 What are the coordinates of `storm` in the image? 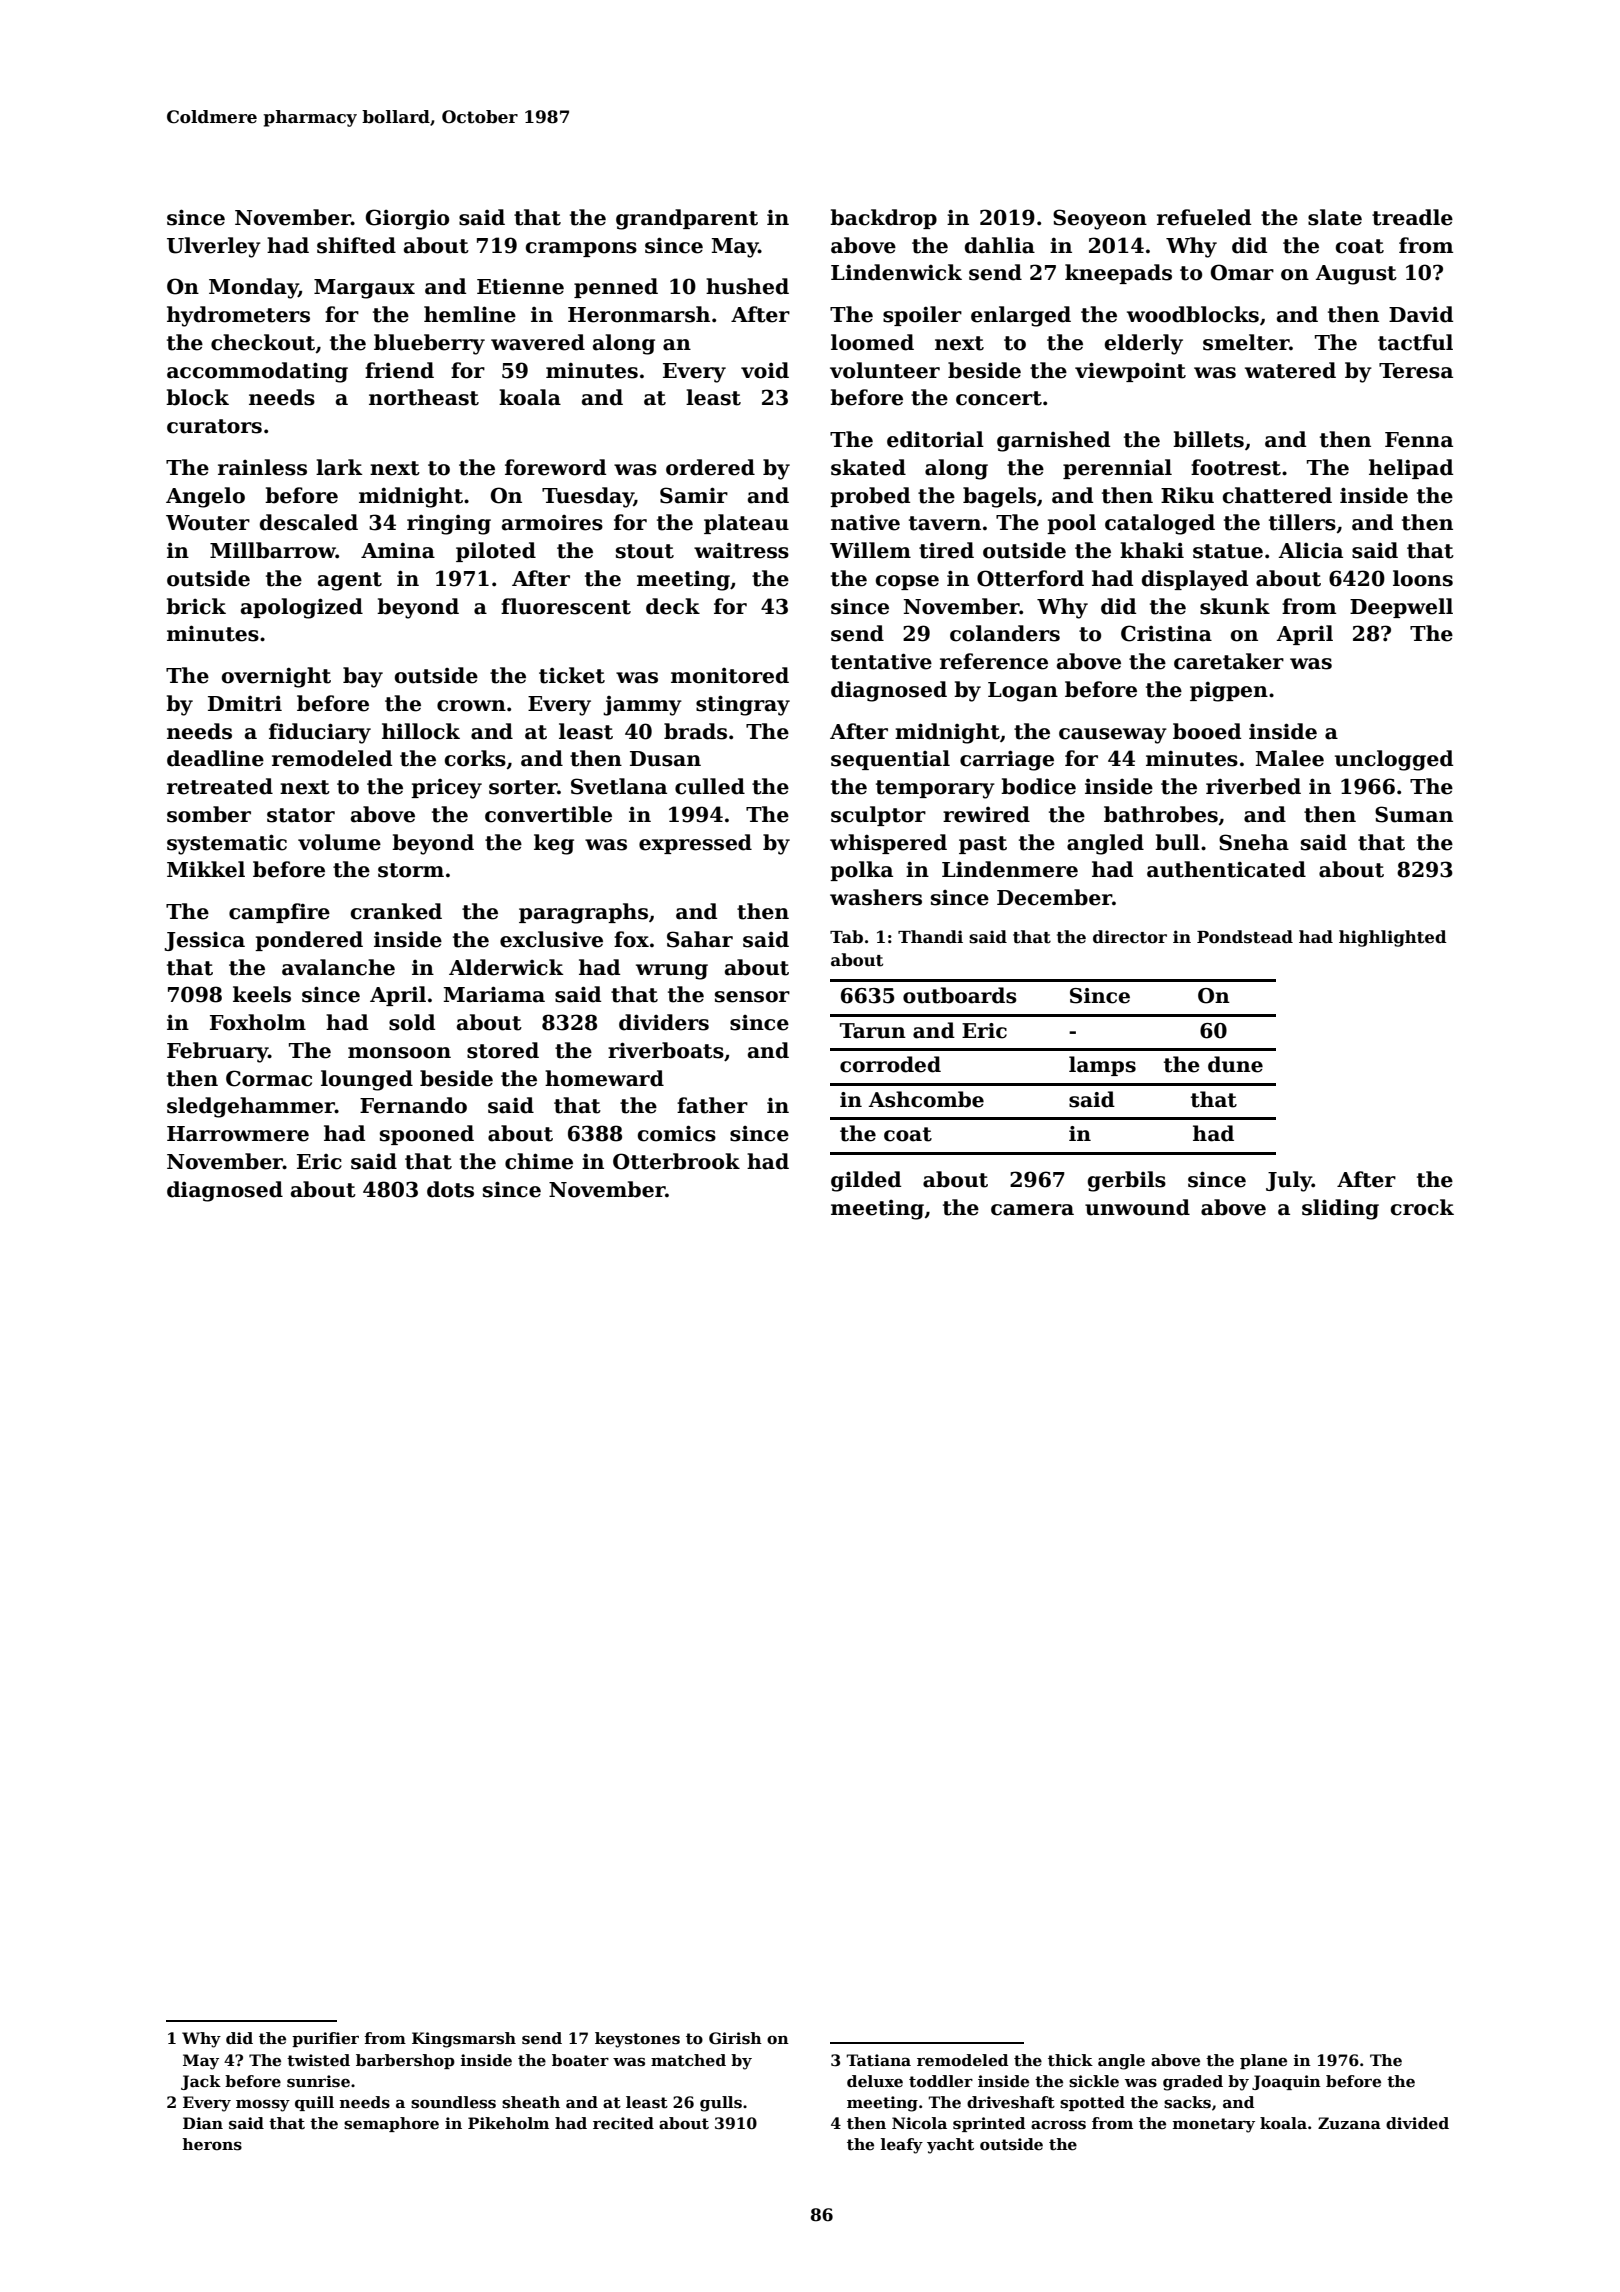 It's located at (411, 870).
